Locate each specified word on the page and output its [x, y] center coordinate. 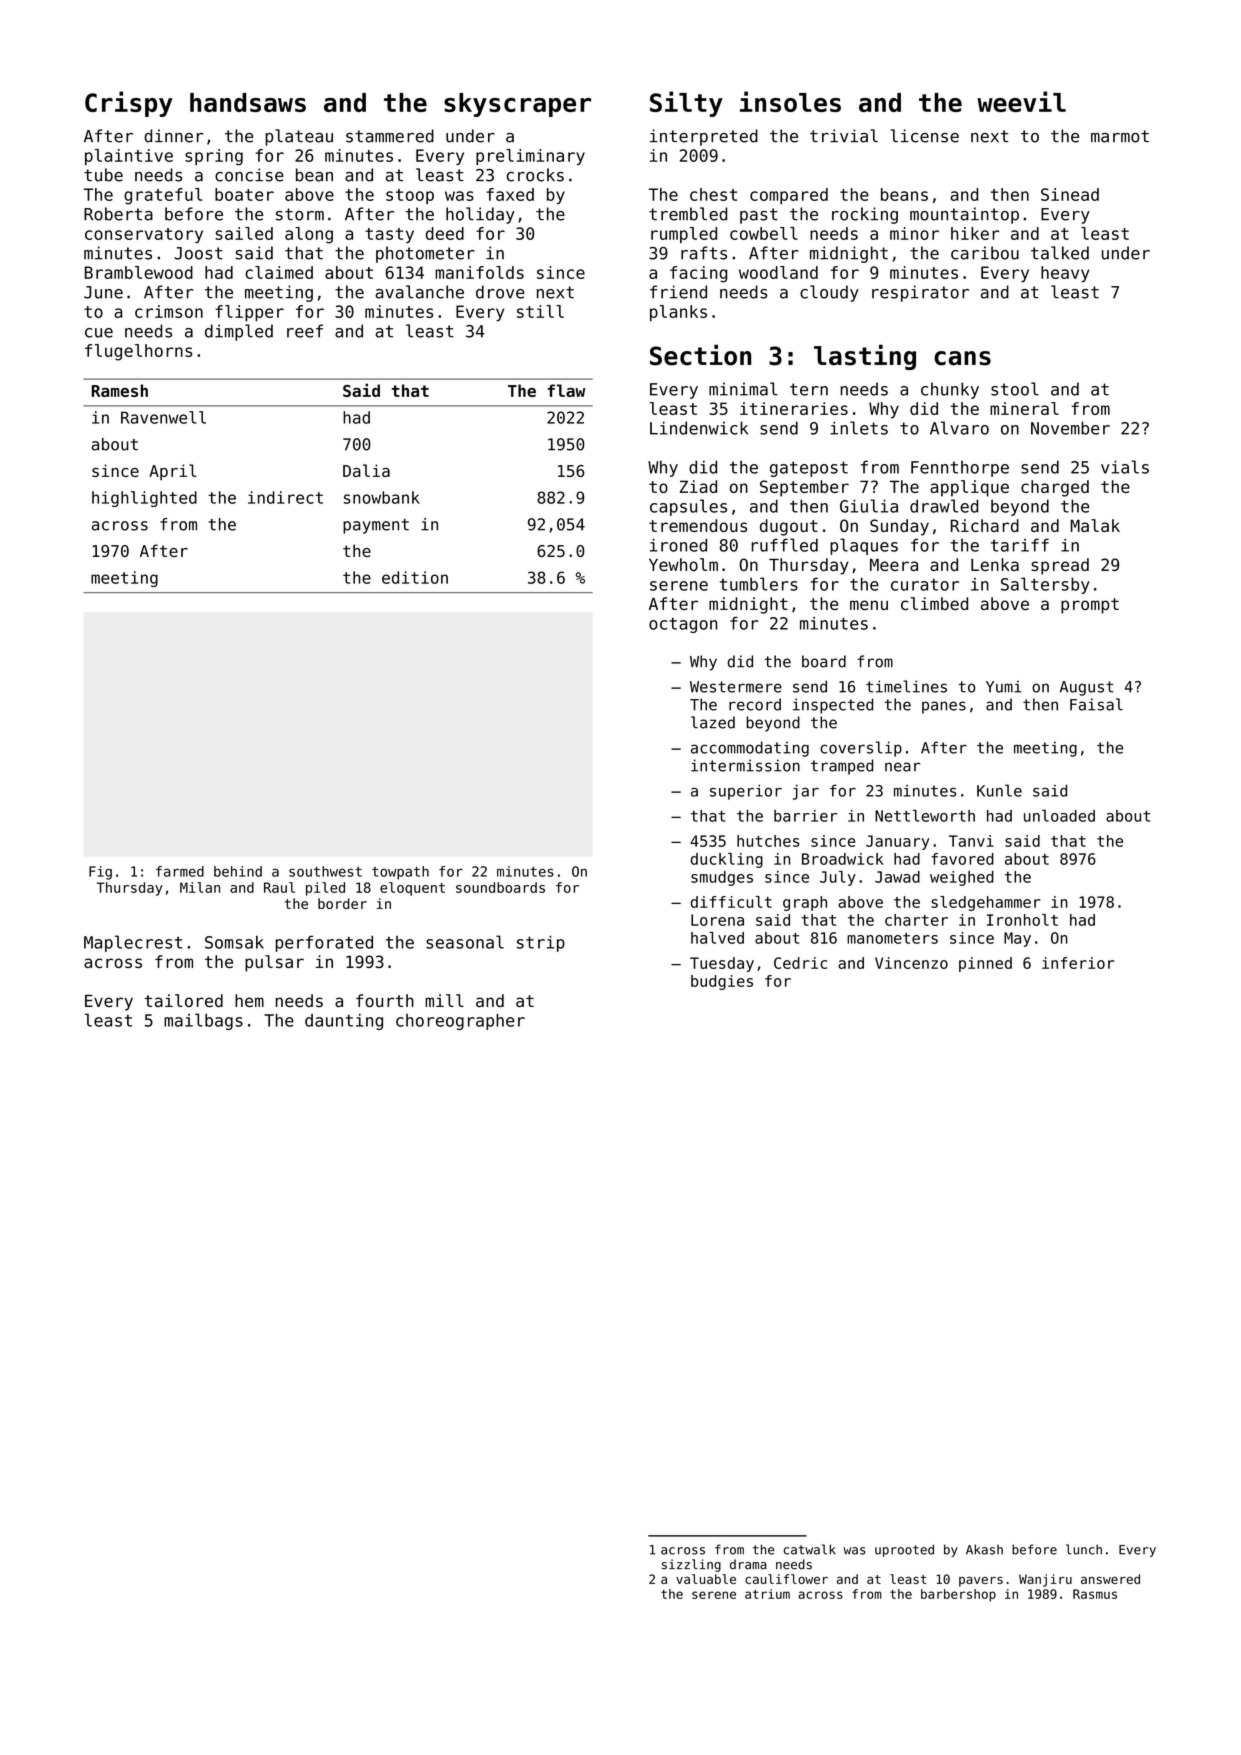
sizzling [691, 1565]
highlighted [144, 499]
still [540, 311]
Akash [984, 1549]
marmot [1120, 136]
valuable [706, 1579]
